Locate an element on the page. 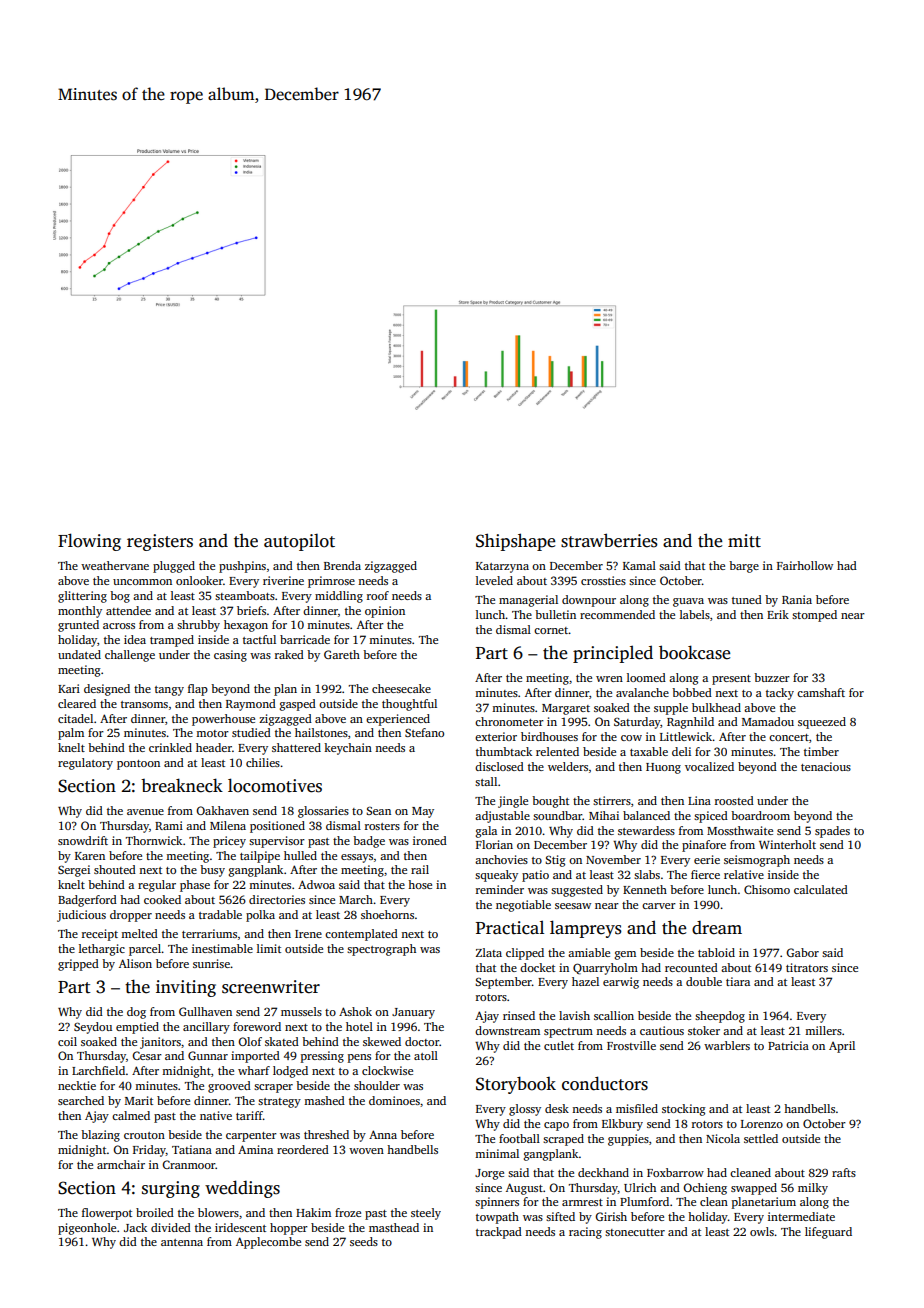 This document has width=924, height=1308. bookcase is located at coordinates (694, 652).
